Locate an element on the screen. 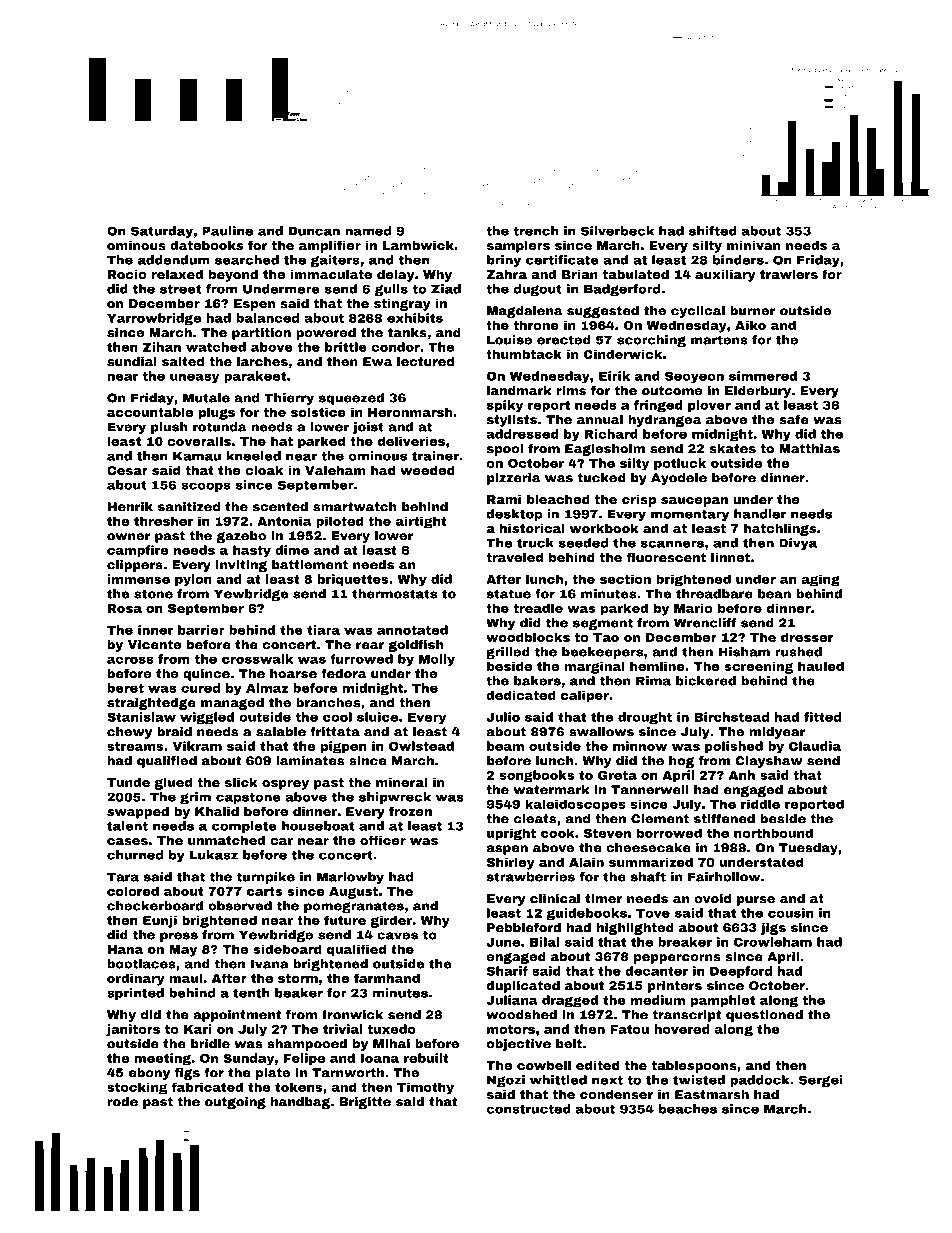 This screenshot has height=1233, width=952. Duncan is located at coordinates (314, 231).
